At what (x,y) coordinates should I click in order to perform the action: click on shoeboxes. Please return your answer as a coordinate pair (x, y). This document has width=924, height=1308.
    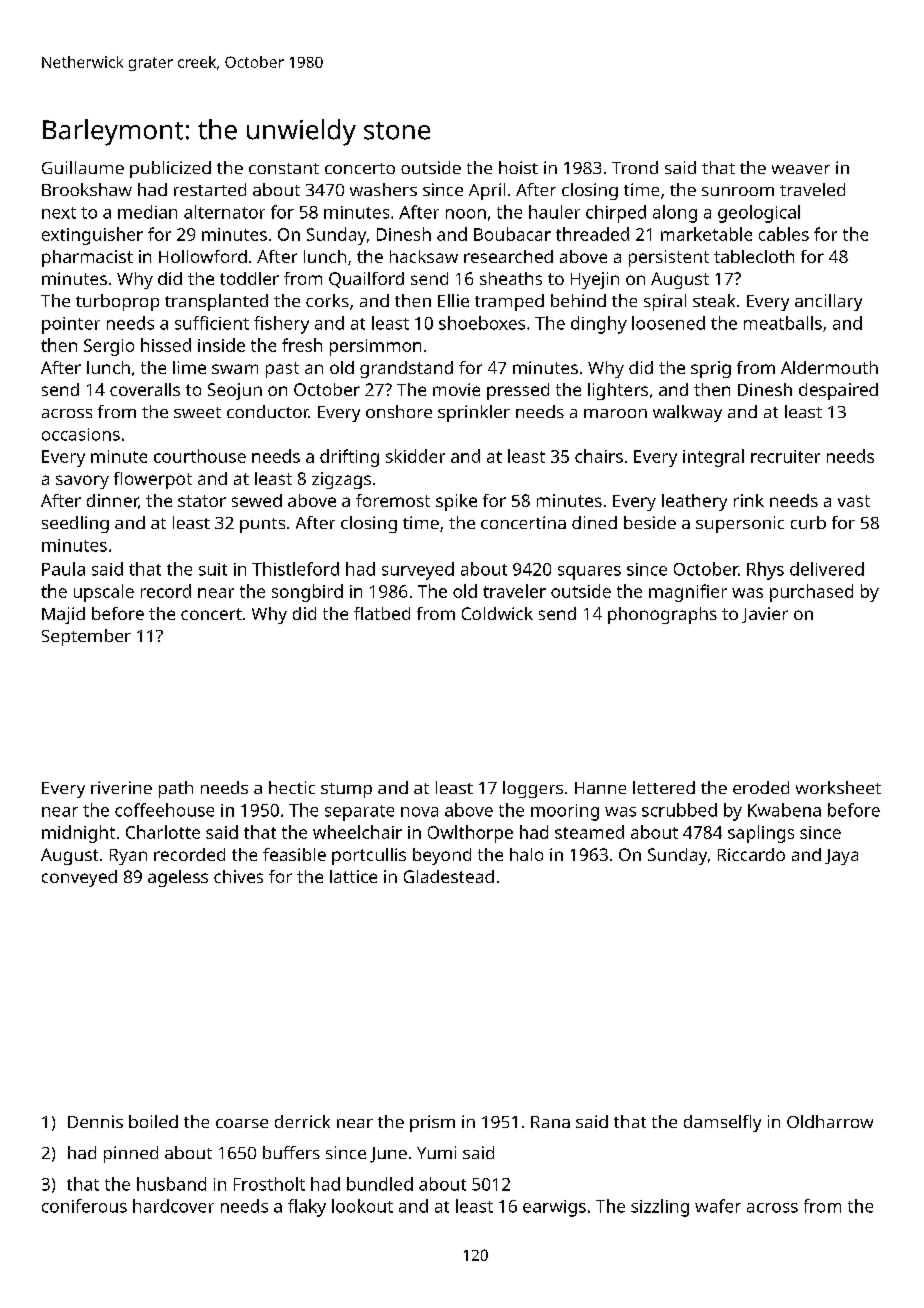
    Looking at the image, I should click on (482, 323).
